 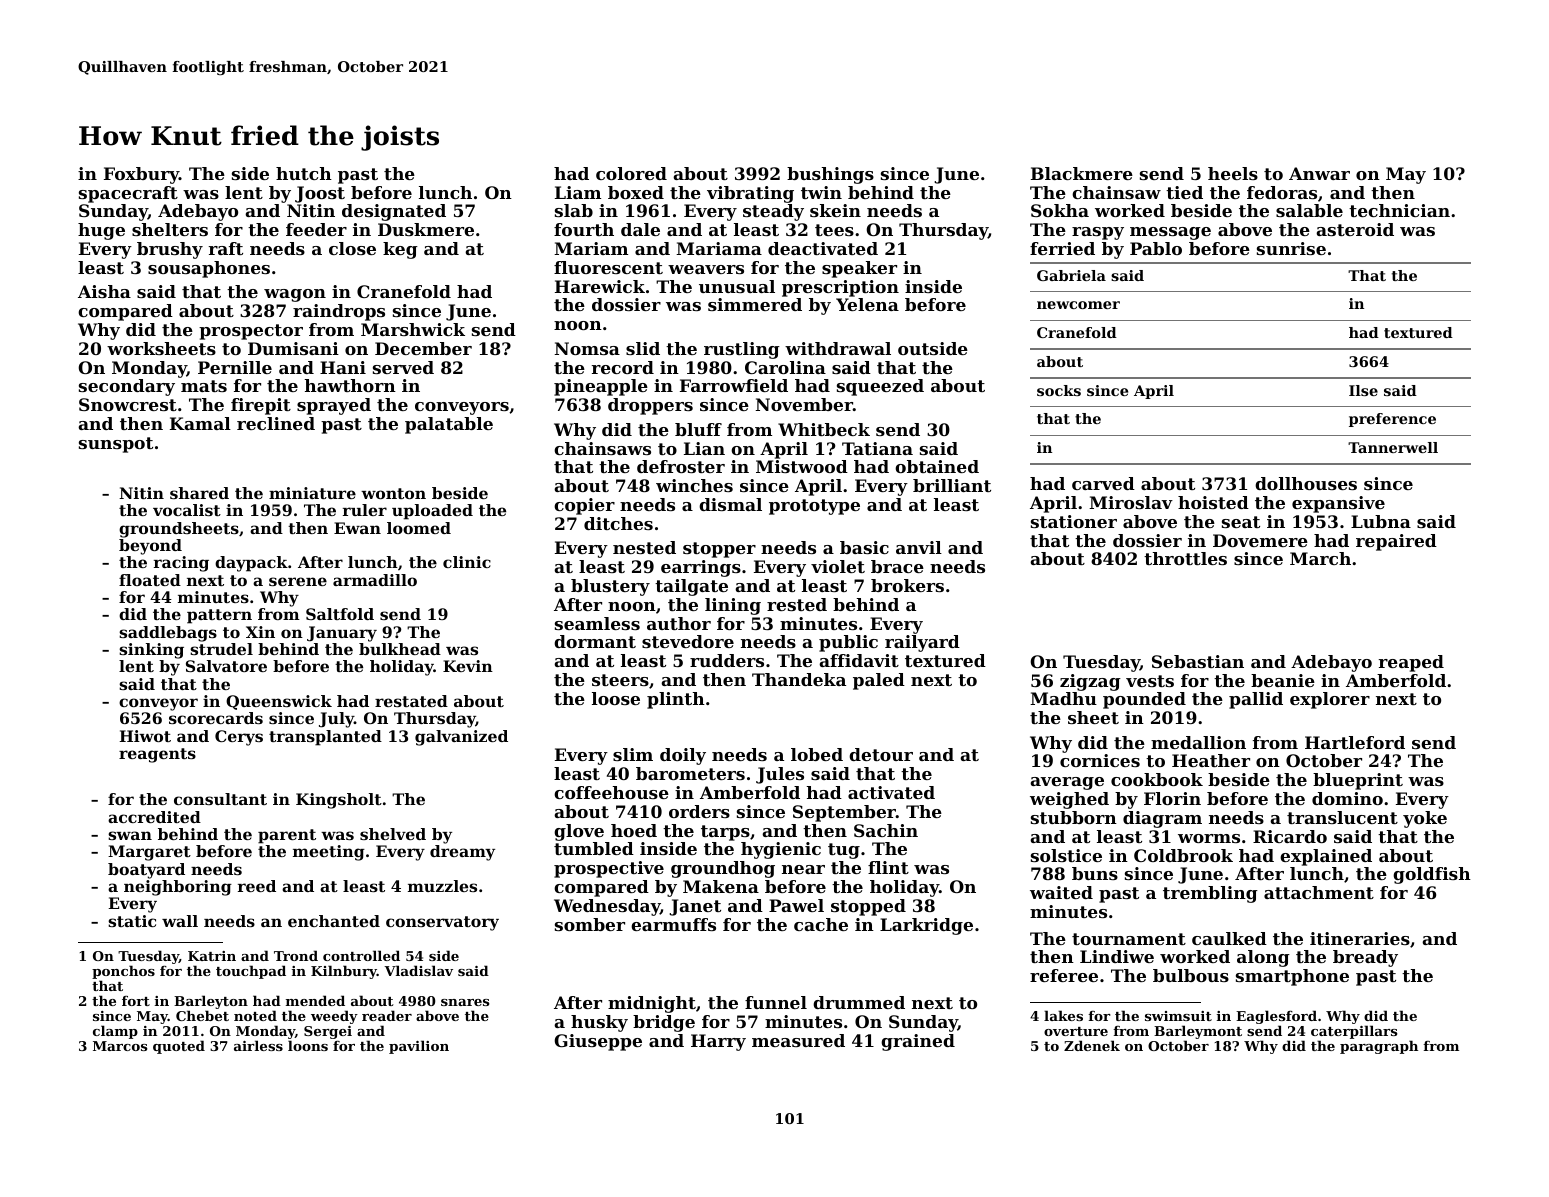 What do you see at coordinates (387, 1015) in the document?
I see `reader` at bounding box center [387, 1015].
